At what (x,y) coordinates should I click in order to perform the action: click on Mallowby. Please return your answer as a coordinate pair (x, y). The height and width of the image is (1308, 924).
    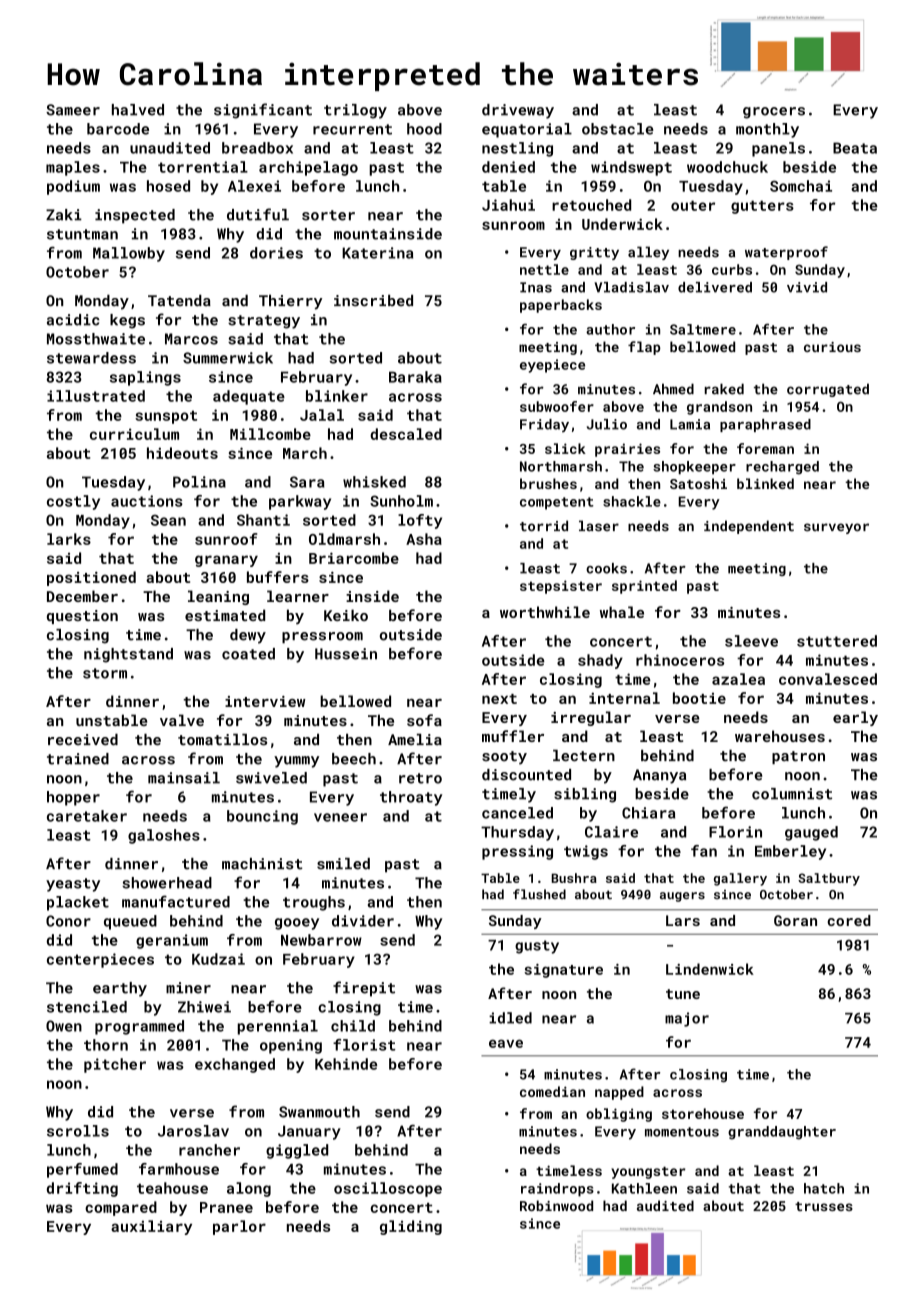
    Looking at the image, I should click on (129, 254).
